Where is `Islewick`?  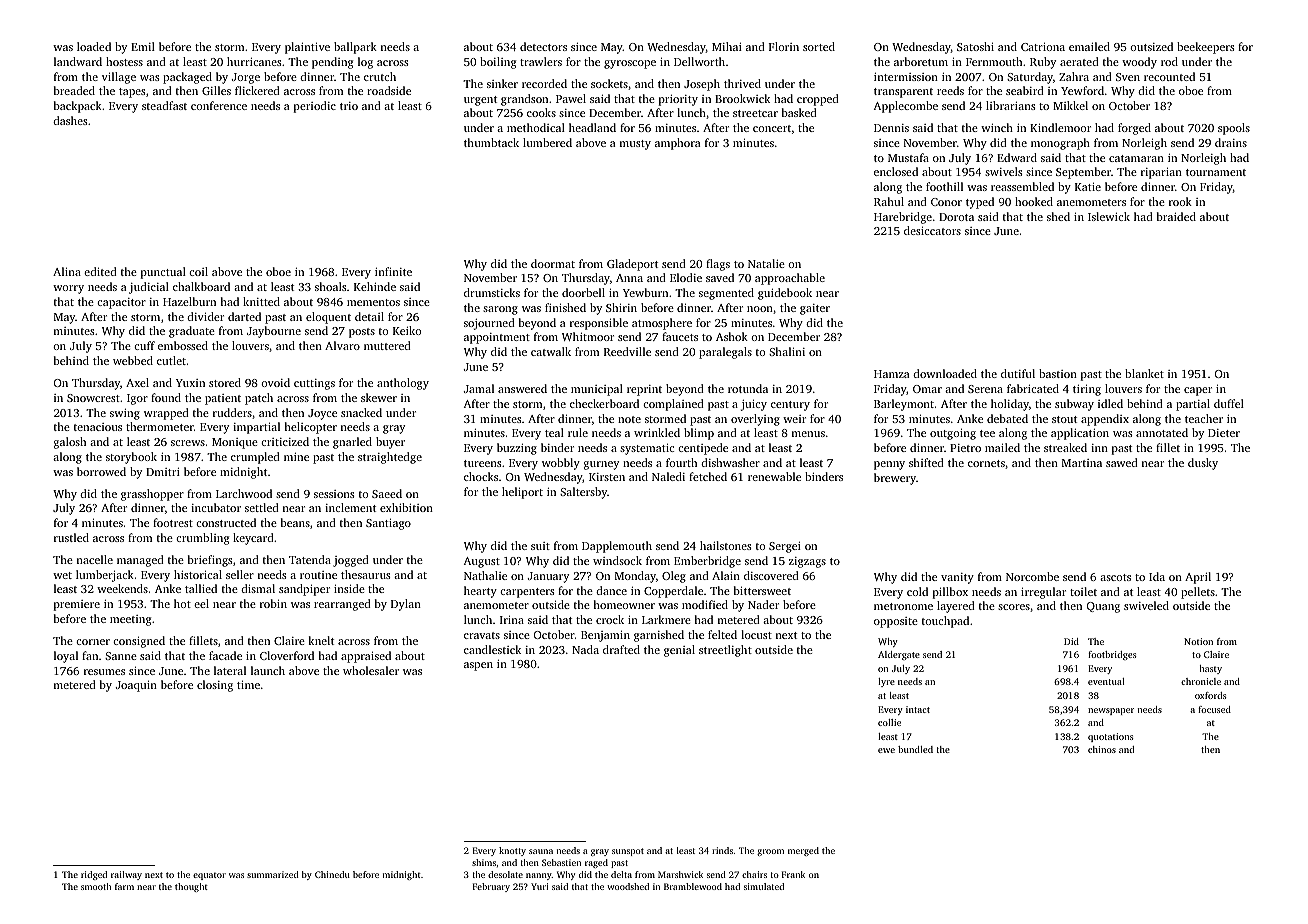
Islewick is located at coordinates (1109, 216).
